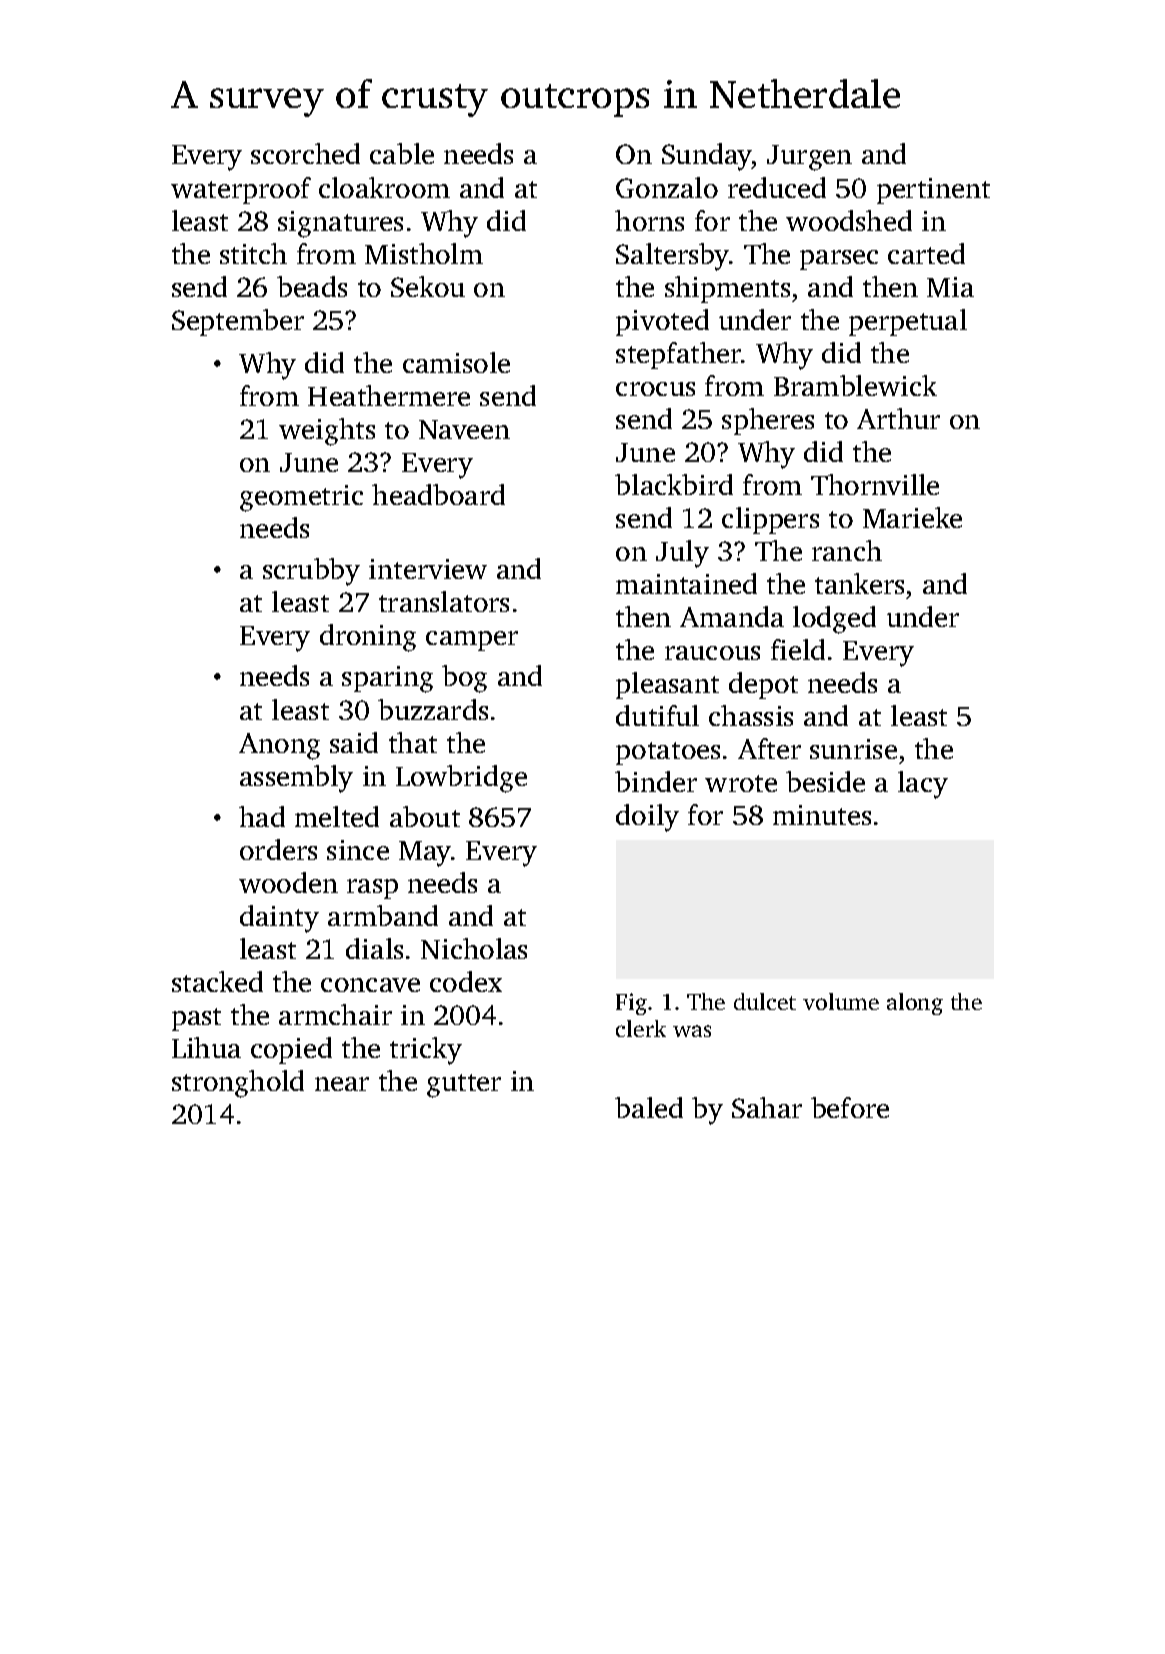  Describe the element at coordinates (241, 190) in the document. I see `waterproof` at that location.
